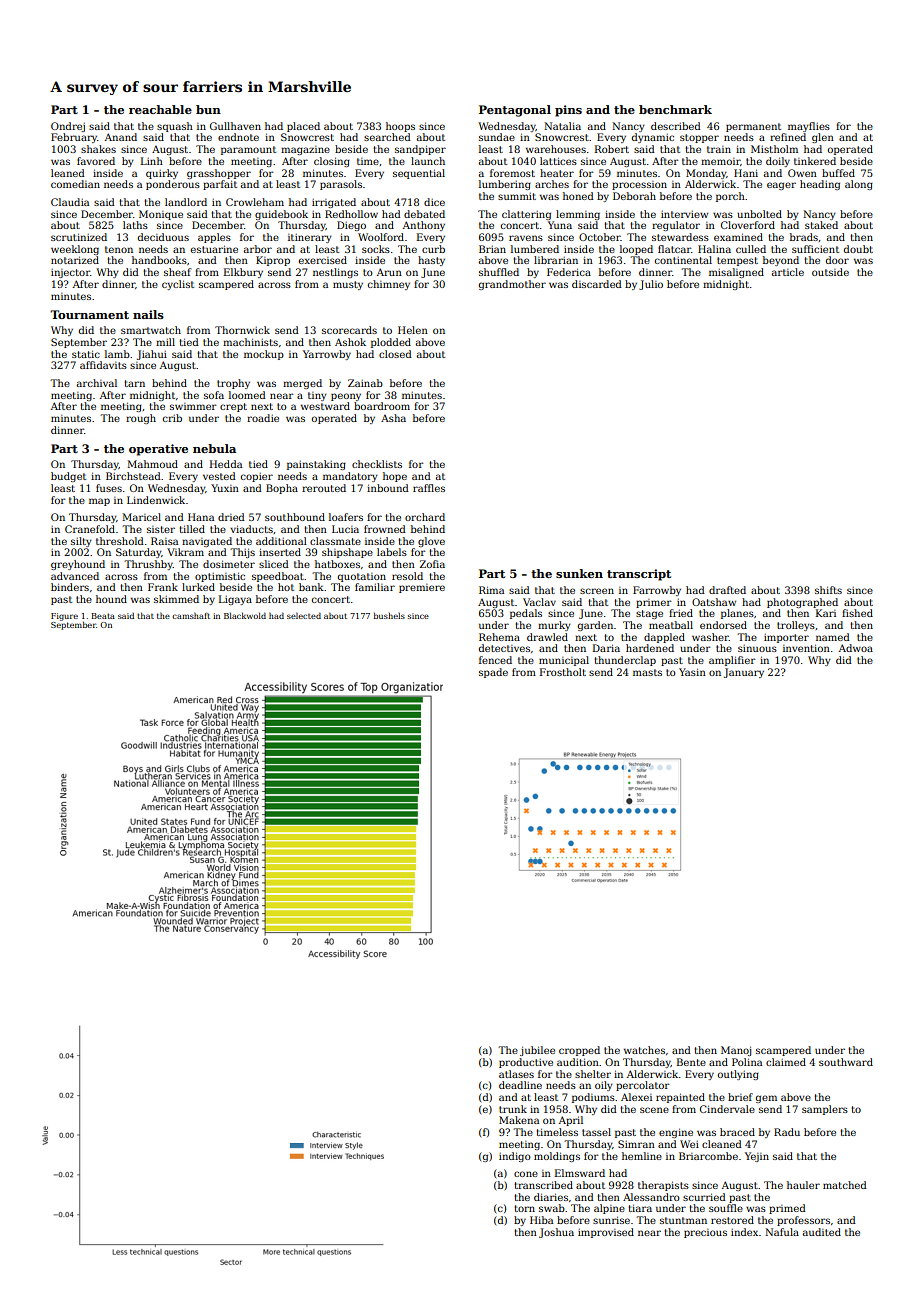 The height and width of the page is (1308, 924). What do you see at coordinates (141, 419) in the page?
I see `rough` at bounding box center [141, 419].
